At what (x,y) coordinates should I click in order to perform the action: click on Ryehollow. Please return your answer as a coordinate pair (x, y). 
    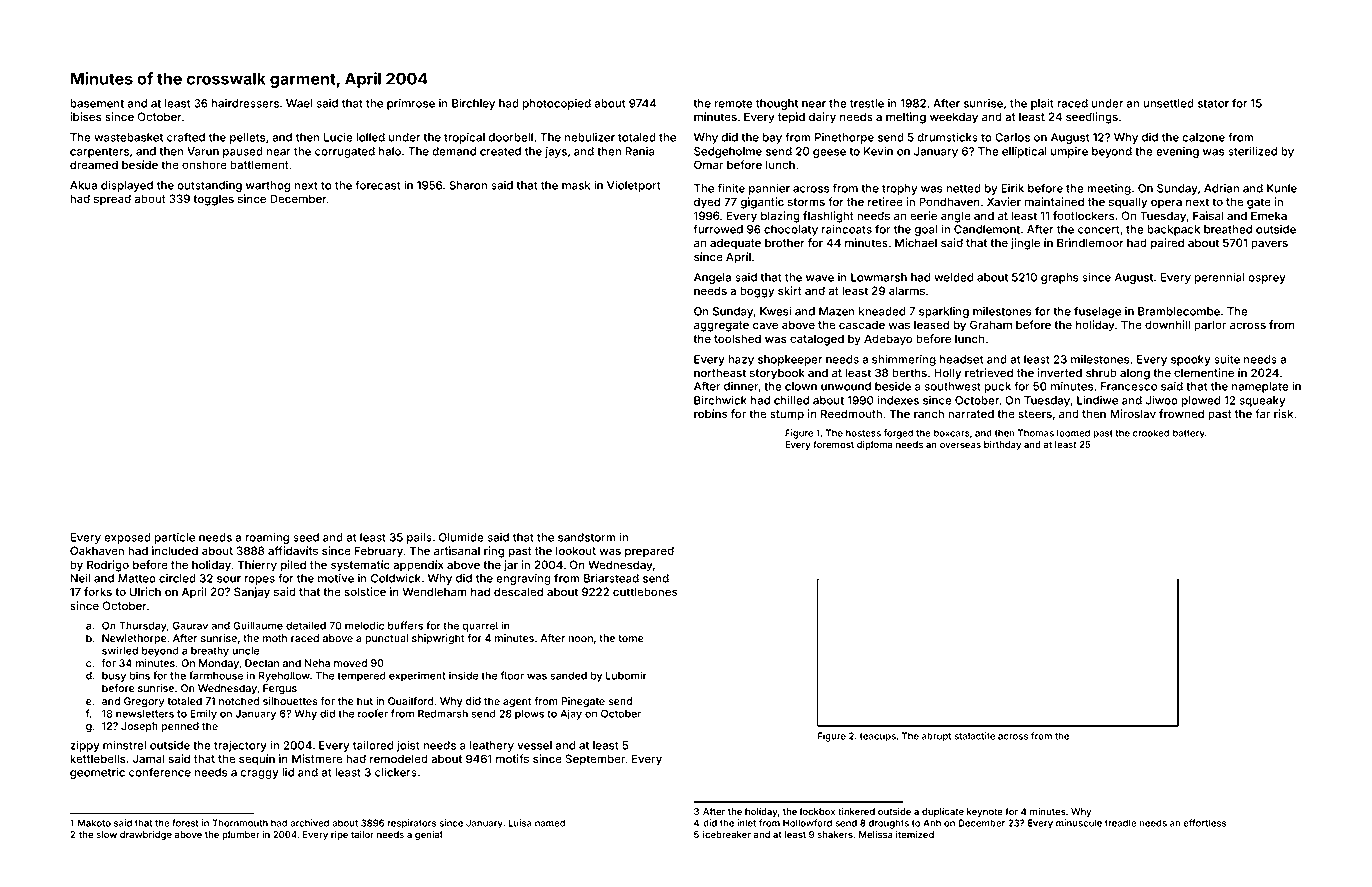
    Looking at the image, I should click on (284, 676).
